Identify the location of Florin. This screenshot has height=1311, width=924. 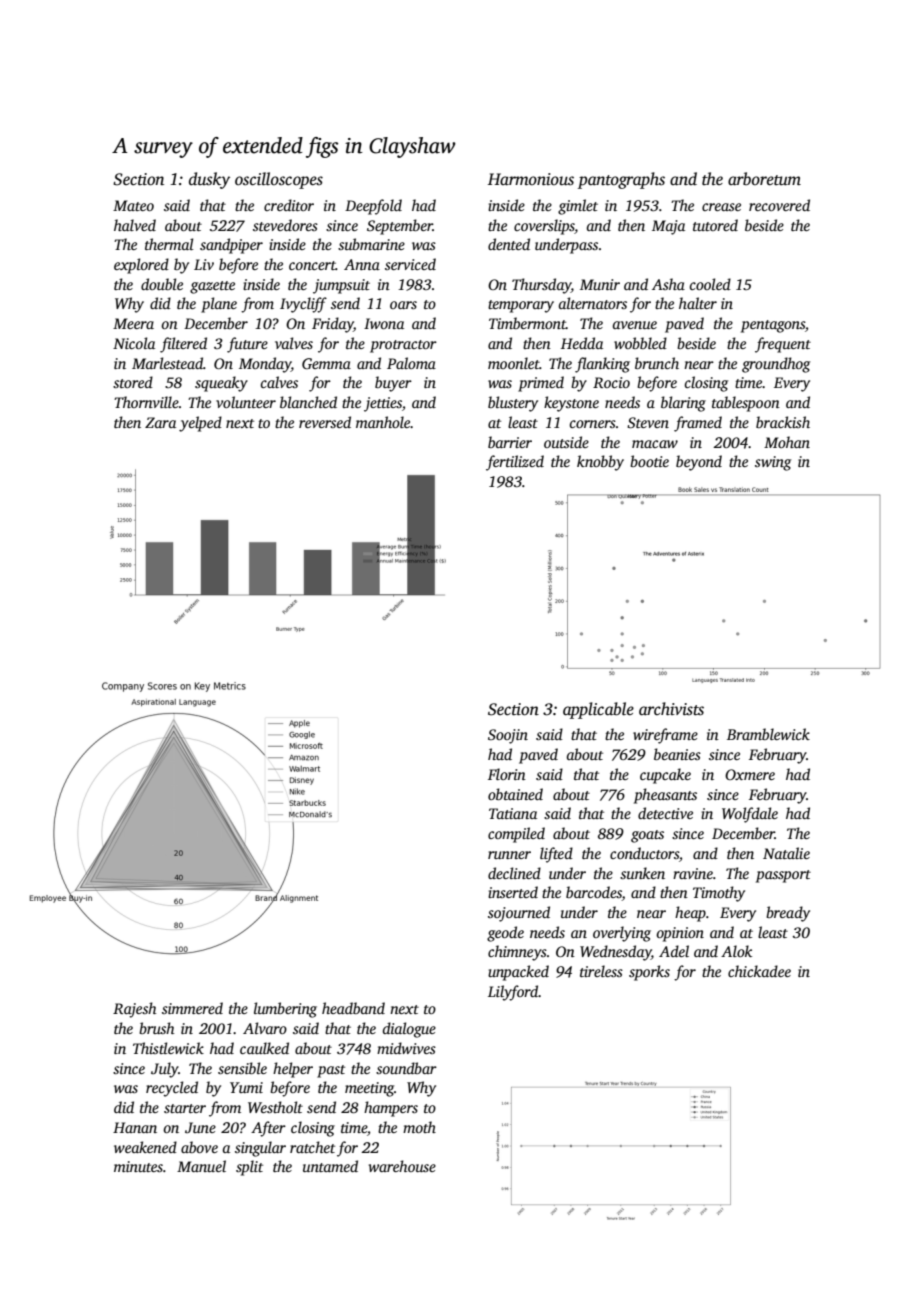
(507, 774).
